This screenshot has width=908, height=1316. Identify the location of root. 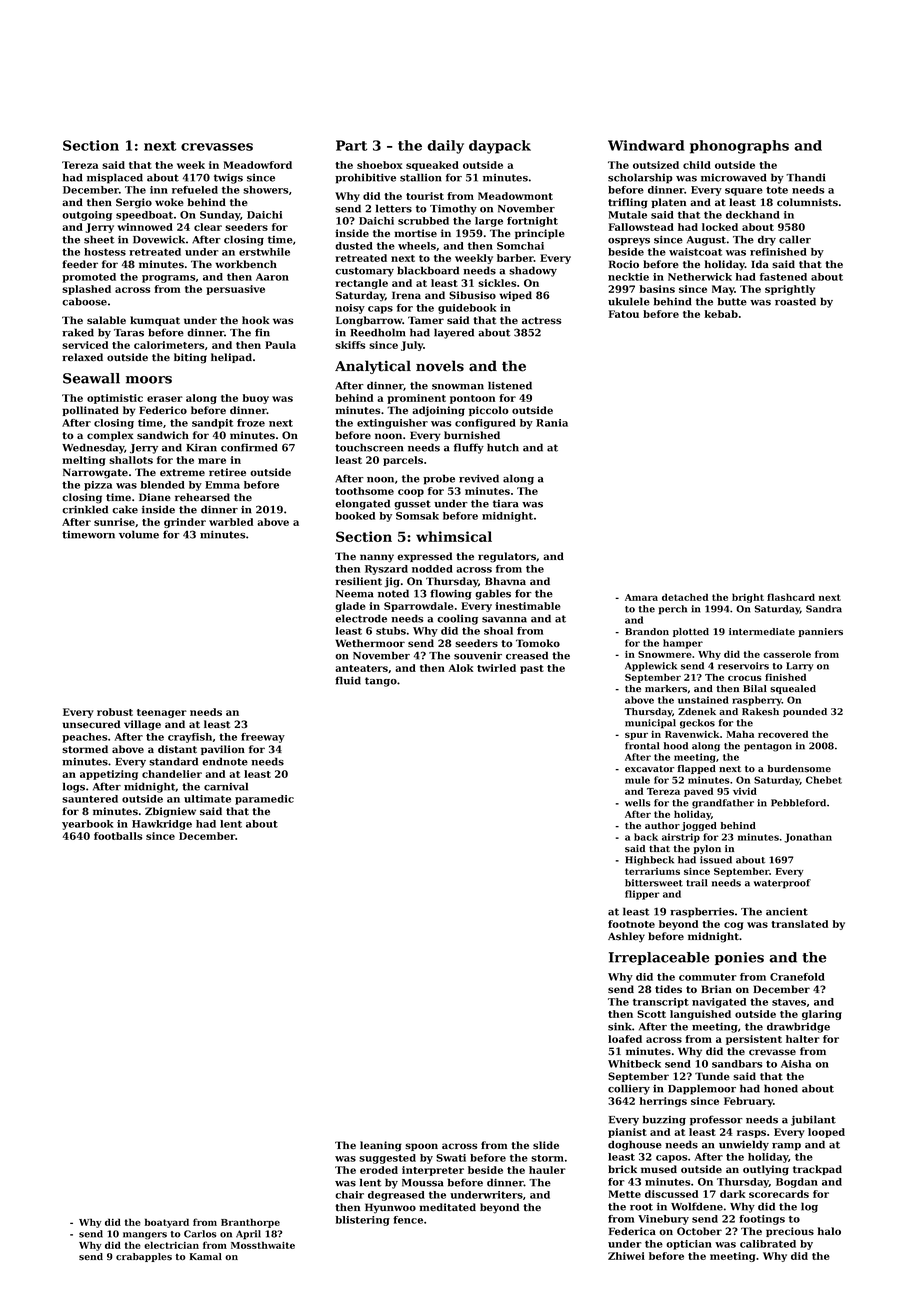
(641, 1207).
